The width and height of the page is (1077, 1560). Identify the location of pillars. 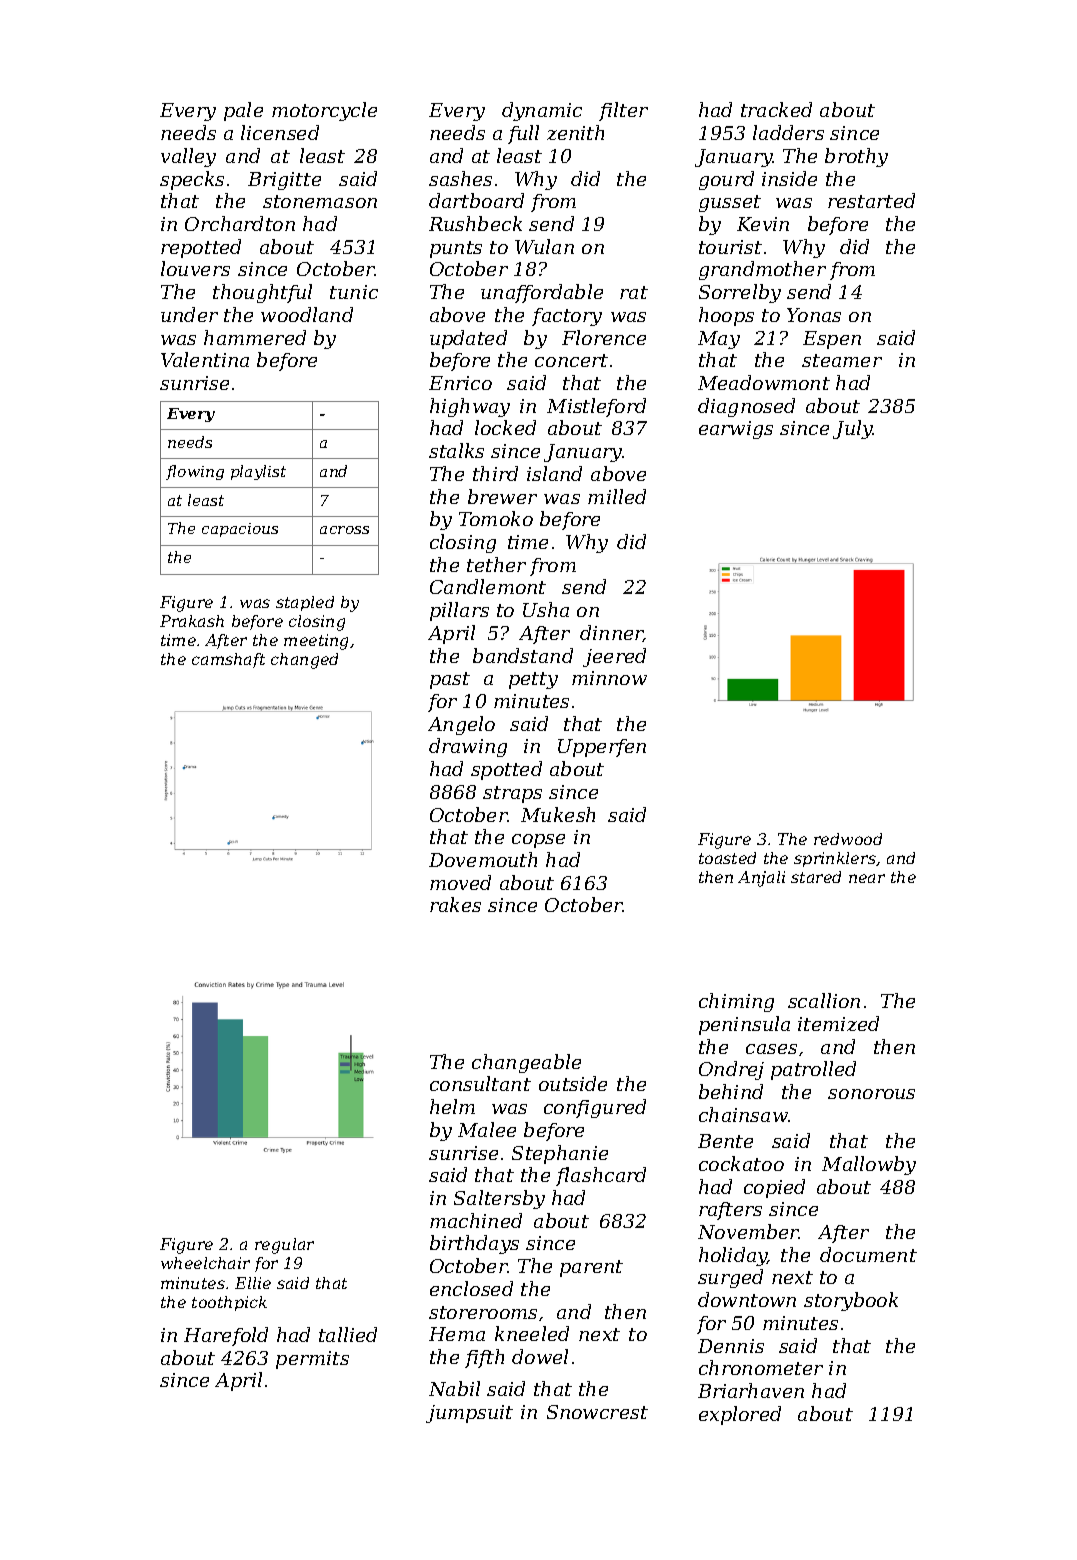
(459, 611).
